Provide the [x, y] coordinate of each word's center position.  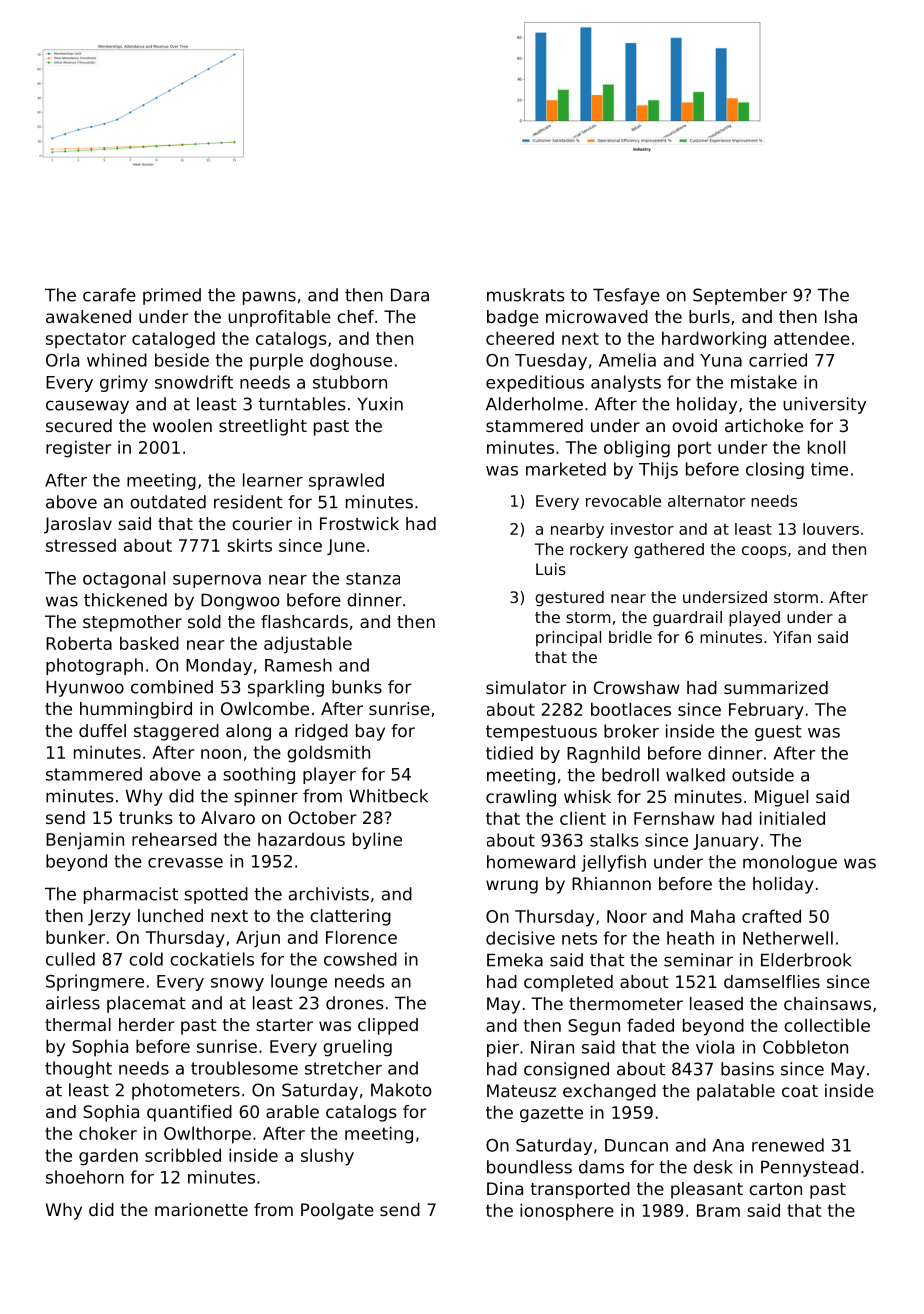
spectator [86, 340]
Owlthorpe [207, 1135]
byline [377, 841]
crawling [521, 798]
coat [800, 1091]
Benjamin [85, 841]
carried [778, 360]
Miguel [781, 798]
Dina [505, 1188]
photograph [94, 666]
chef [355, 316]
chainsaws [827, 1003]
